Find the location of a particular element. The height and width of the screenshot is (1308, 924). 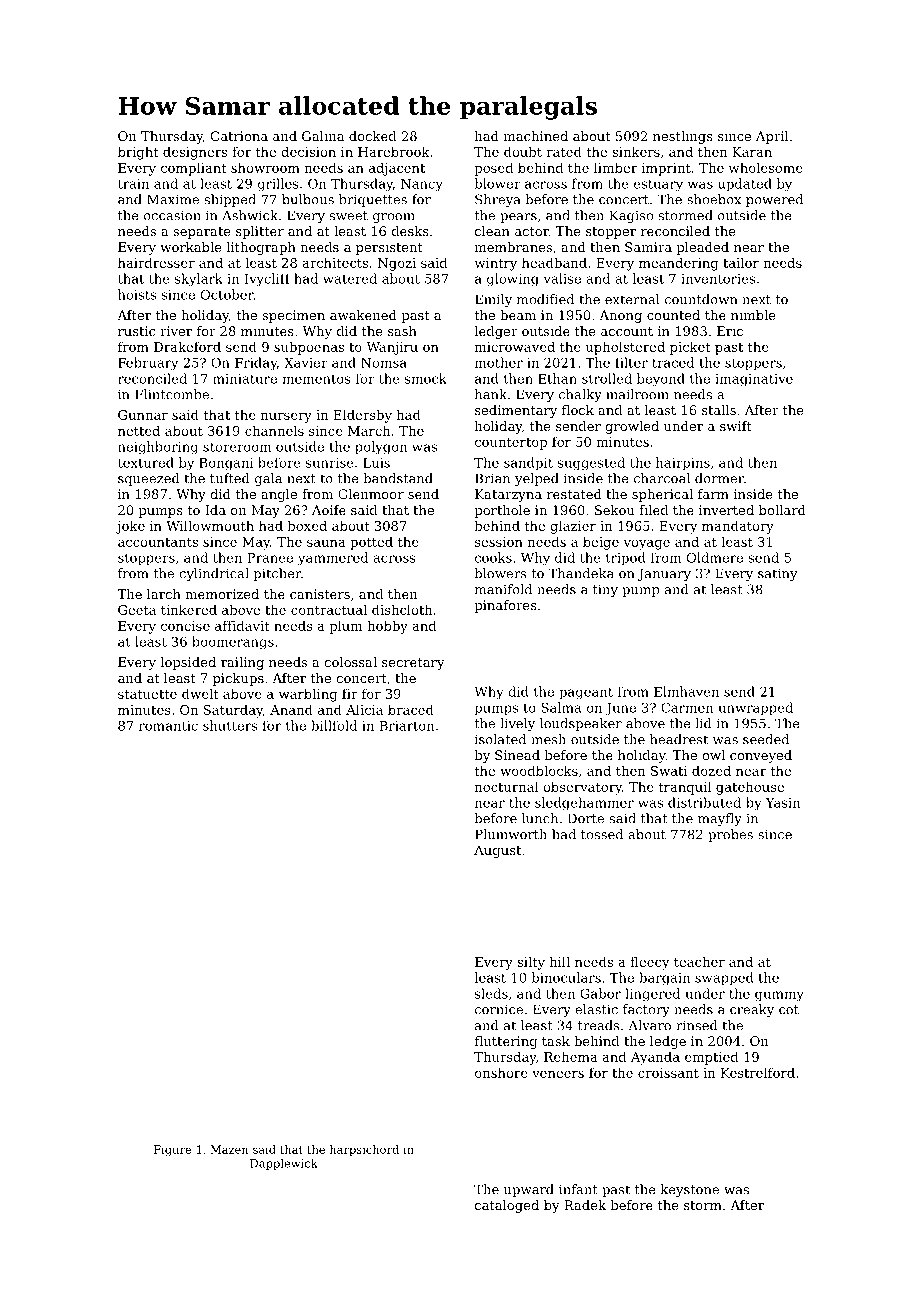

Figure is located at coordinates (172, 1151).
